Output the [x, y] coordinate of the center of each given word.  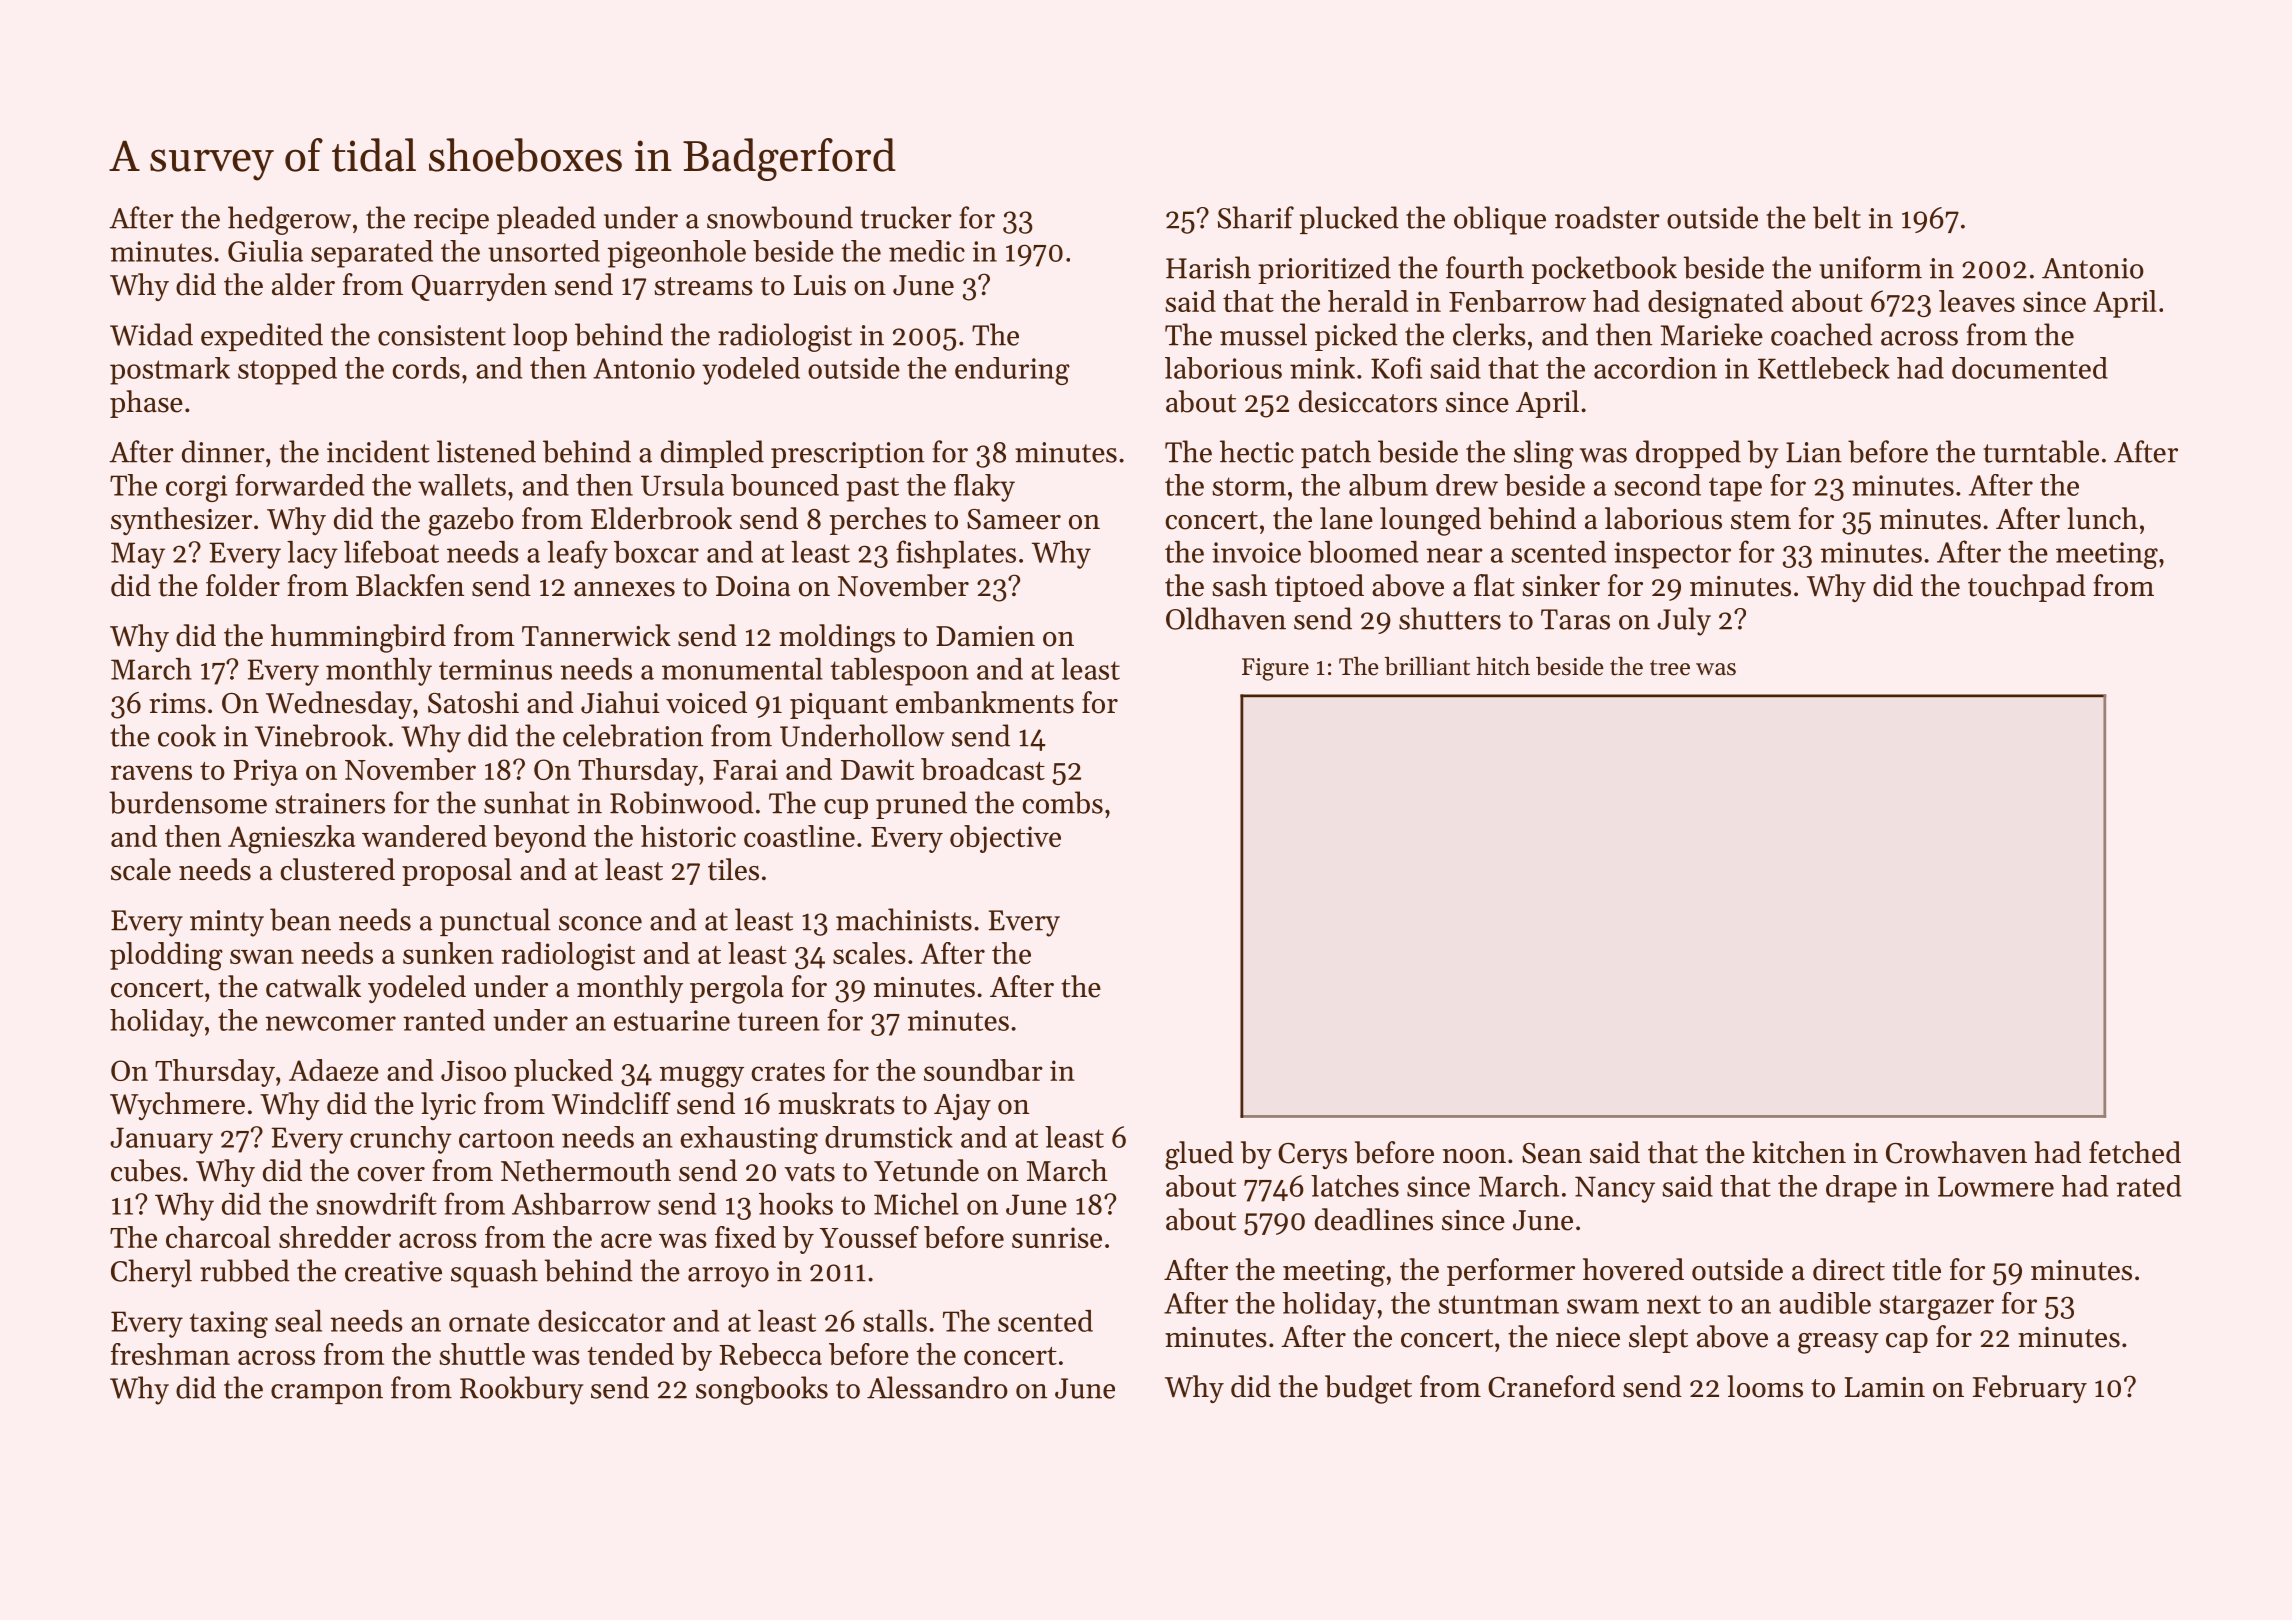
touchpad [2027, 588]
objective [1005, 839]
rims [178, 703]
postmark [170, 371]
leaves [1977, 301]
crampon [327, 1394]
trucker [906, 217]
